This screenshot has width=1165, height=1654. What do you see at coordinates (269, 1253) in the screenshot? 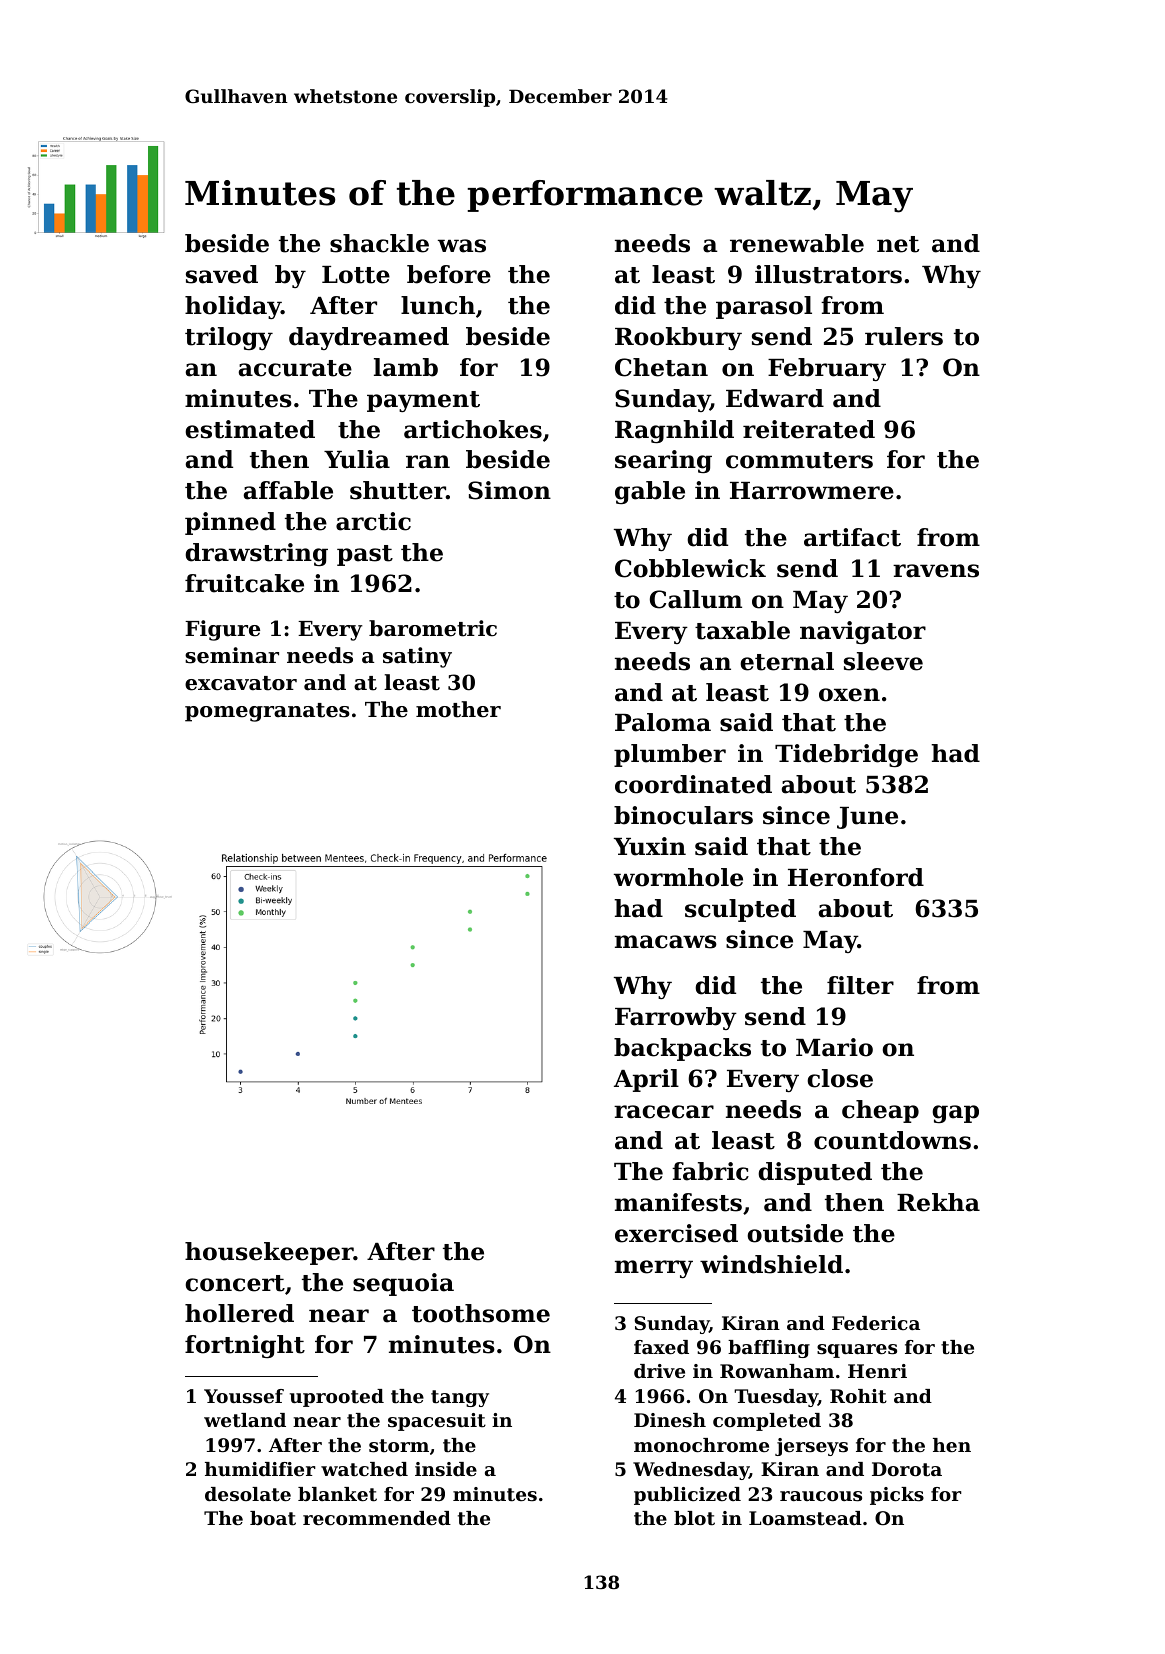
I see `housekeeper` at bounding box center [269, 1253].
